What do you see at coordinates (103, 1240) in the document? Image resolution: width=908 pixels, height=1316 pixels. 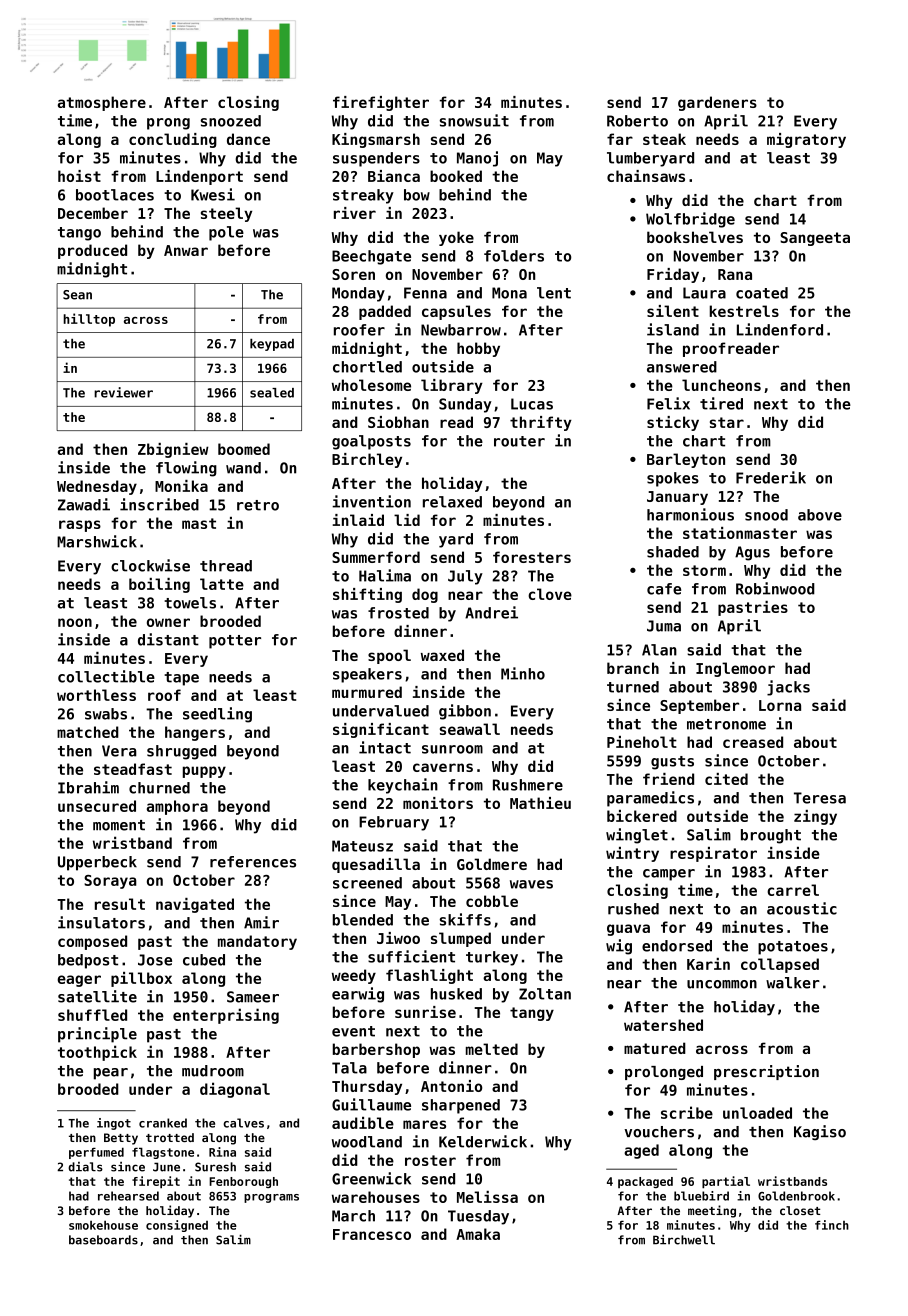 I see `baseboards` at bounding box center [103, 1240].
